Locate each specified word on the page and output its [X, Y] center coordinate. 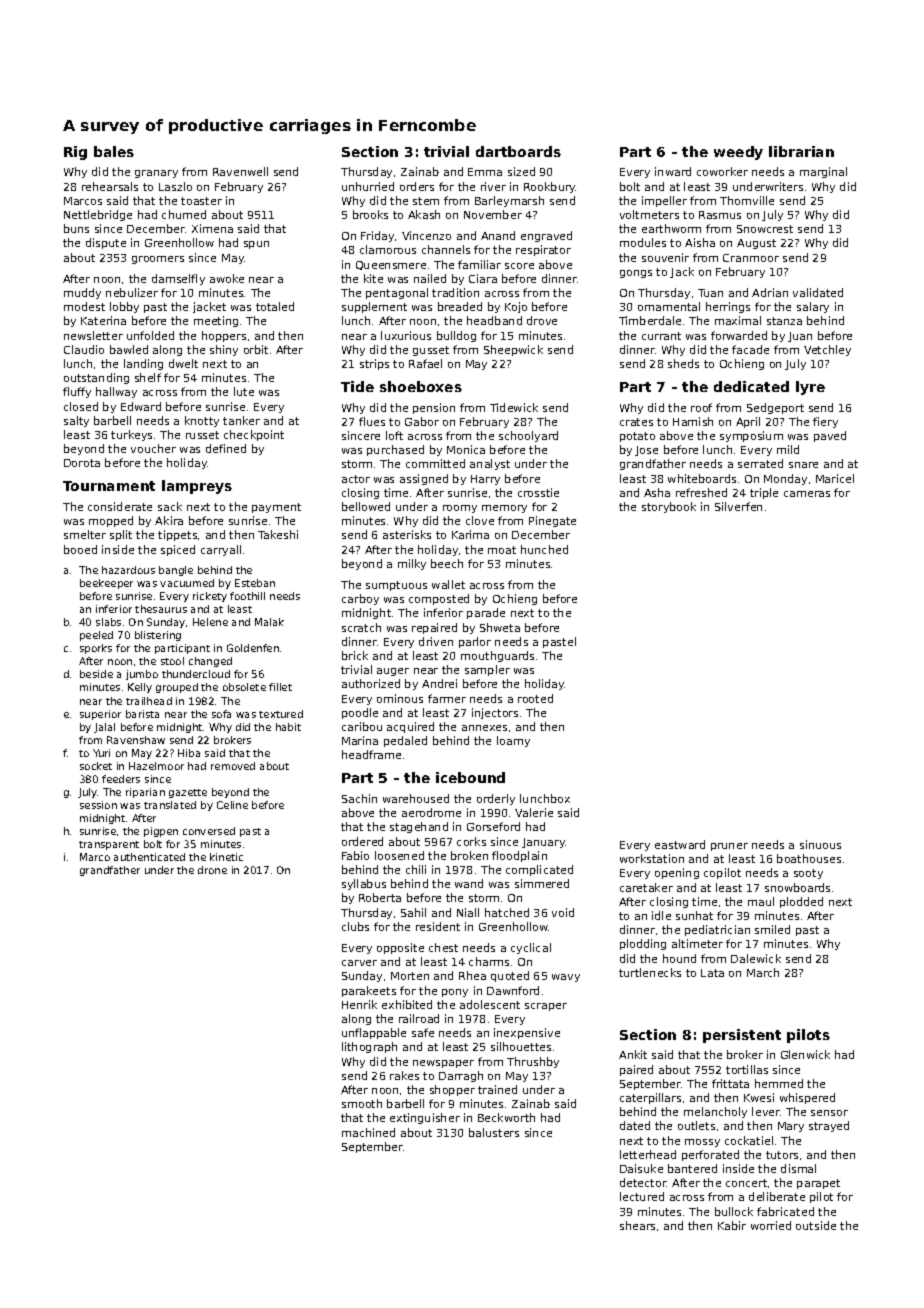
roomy [460, 509]
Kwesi [759, 1097]
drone [212, 870]
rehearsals [110, 186]
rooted [535, 698]
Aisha [700, 242]
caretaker [646, 887]
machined [368, 1132]
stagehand [419, 827]
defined [226, 448]
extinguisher [425, 1118]
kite [373, 278]
